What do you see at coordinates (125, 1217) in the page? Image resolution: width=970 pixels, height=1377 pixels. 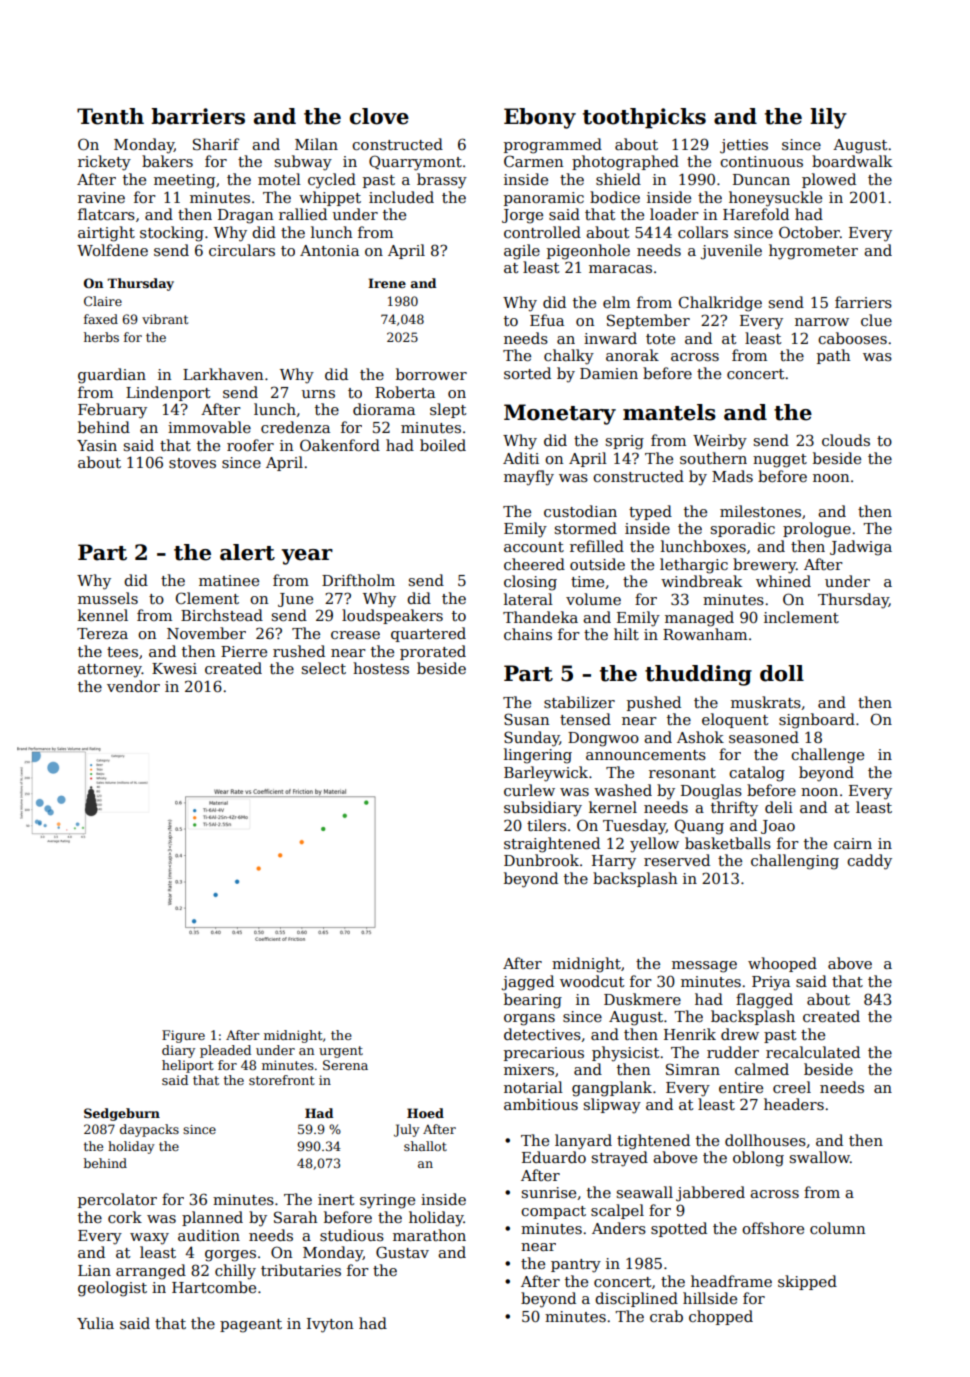 I see `cork` at bounding box center [125, 1217].
